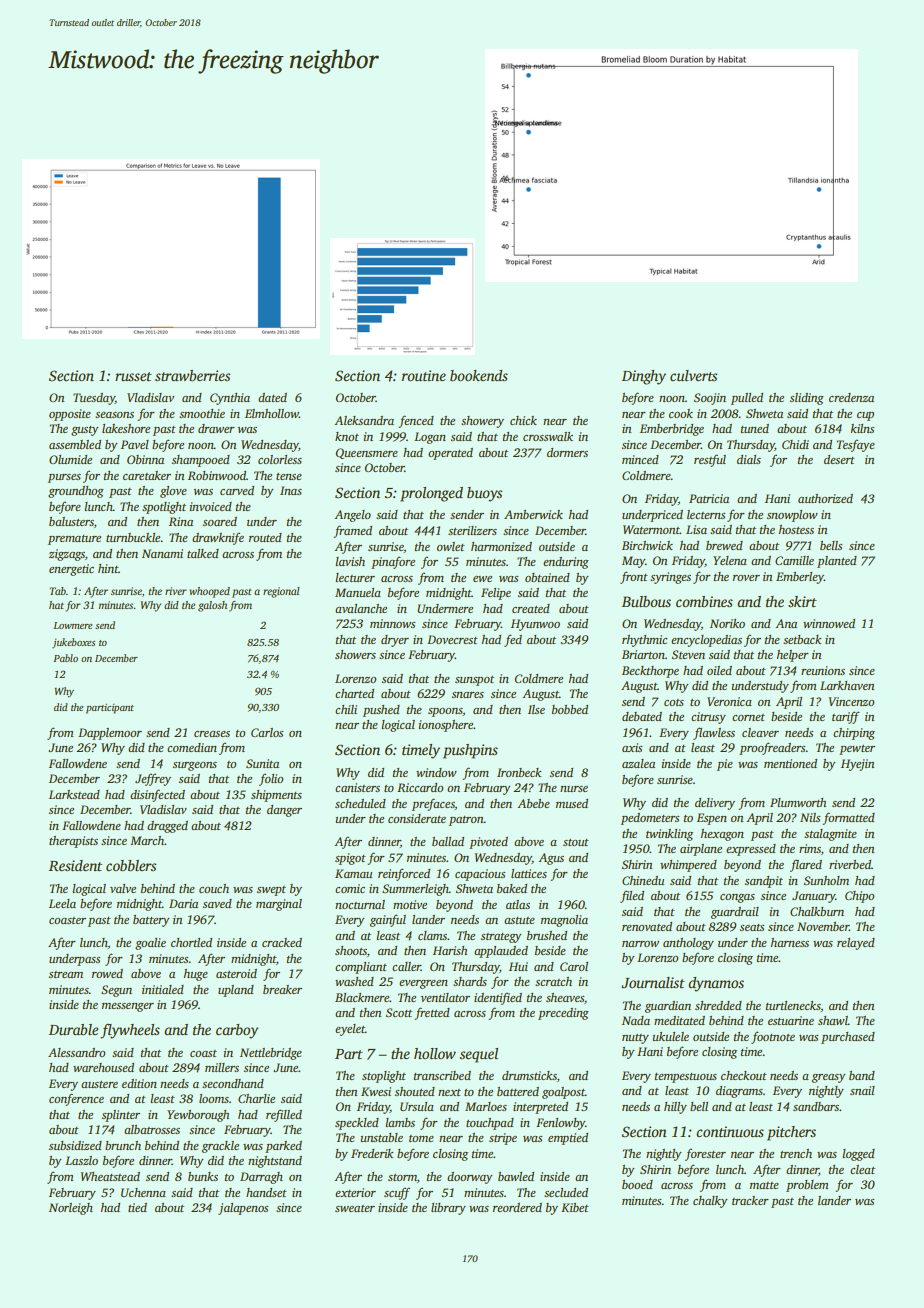 Image resolution: width=924 pixels, height=1308 pixels. I want to click on Felipe, so click(496, 594).
